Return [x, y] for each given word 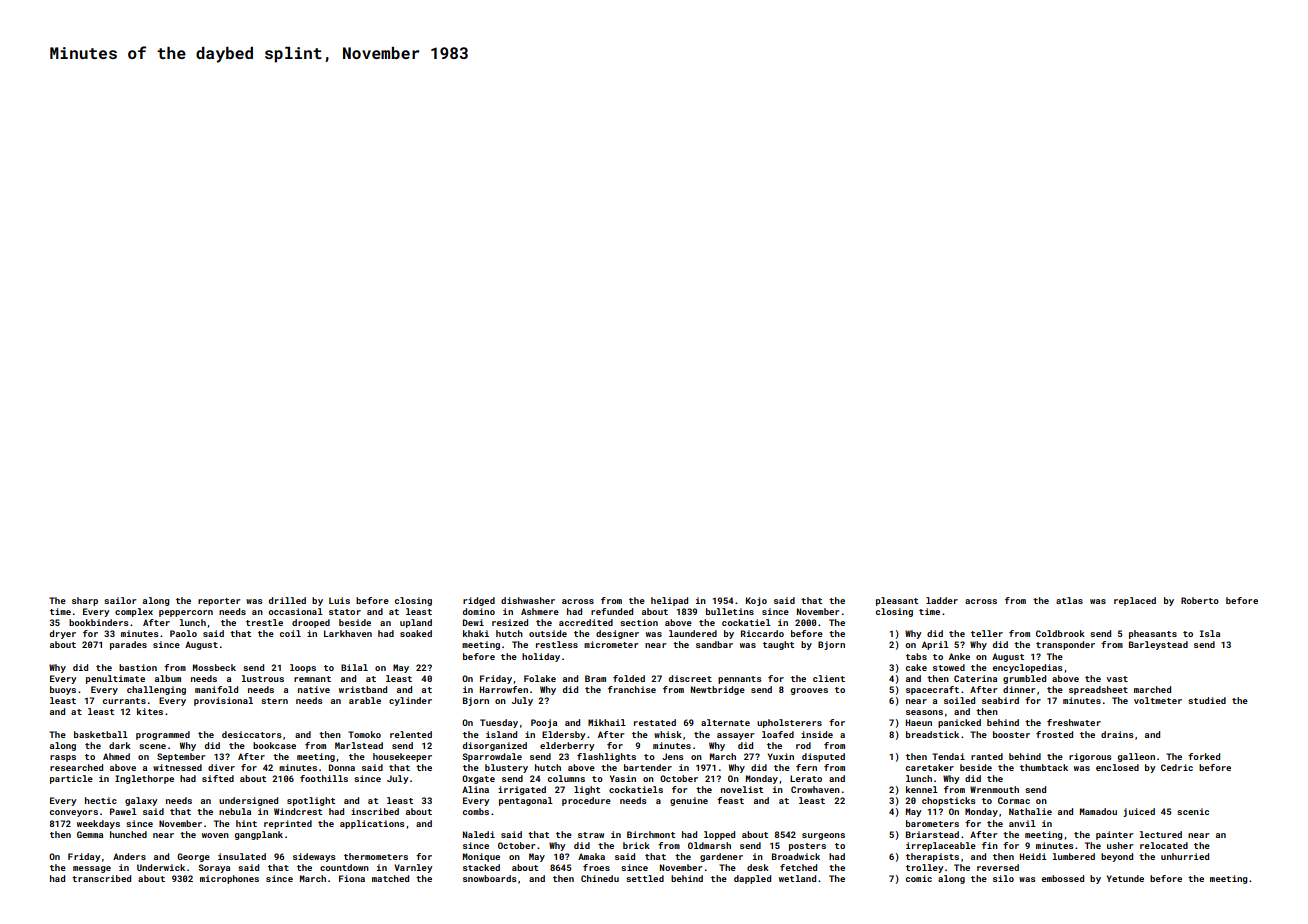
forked [1204, 756]
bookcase [274, 745]
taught [778, 645]
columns [566, 778]
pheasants [1153, 634]
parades [128, 645]
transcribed [101, 878]
